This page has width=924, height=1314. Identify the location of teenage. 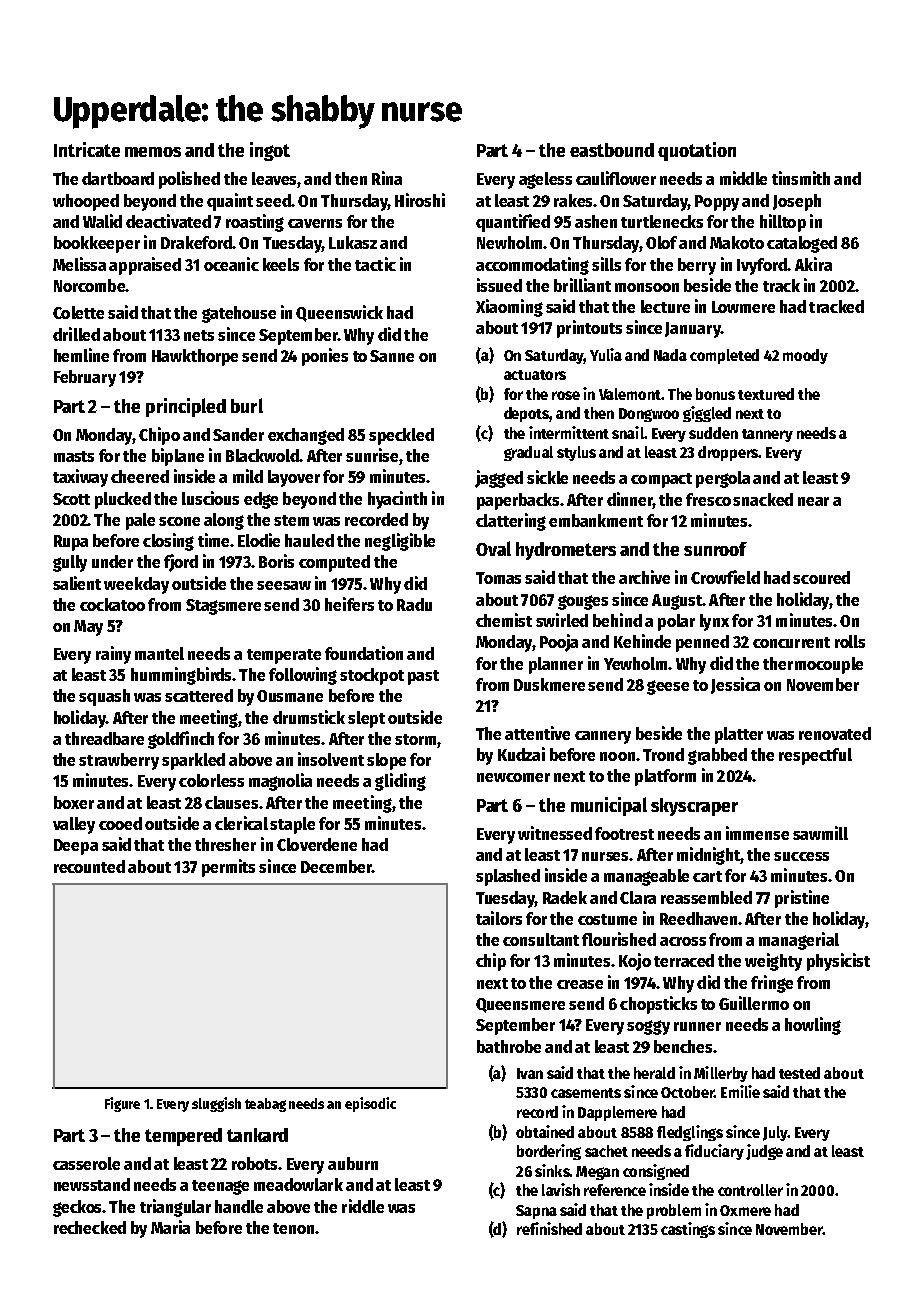
(220, 1187).
